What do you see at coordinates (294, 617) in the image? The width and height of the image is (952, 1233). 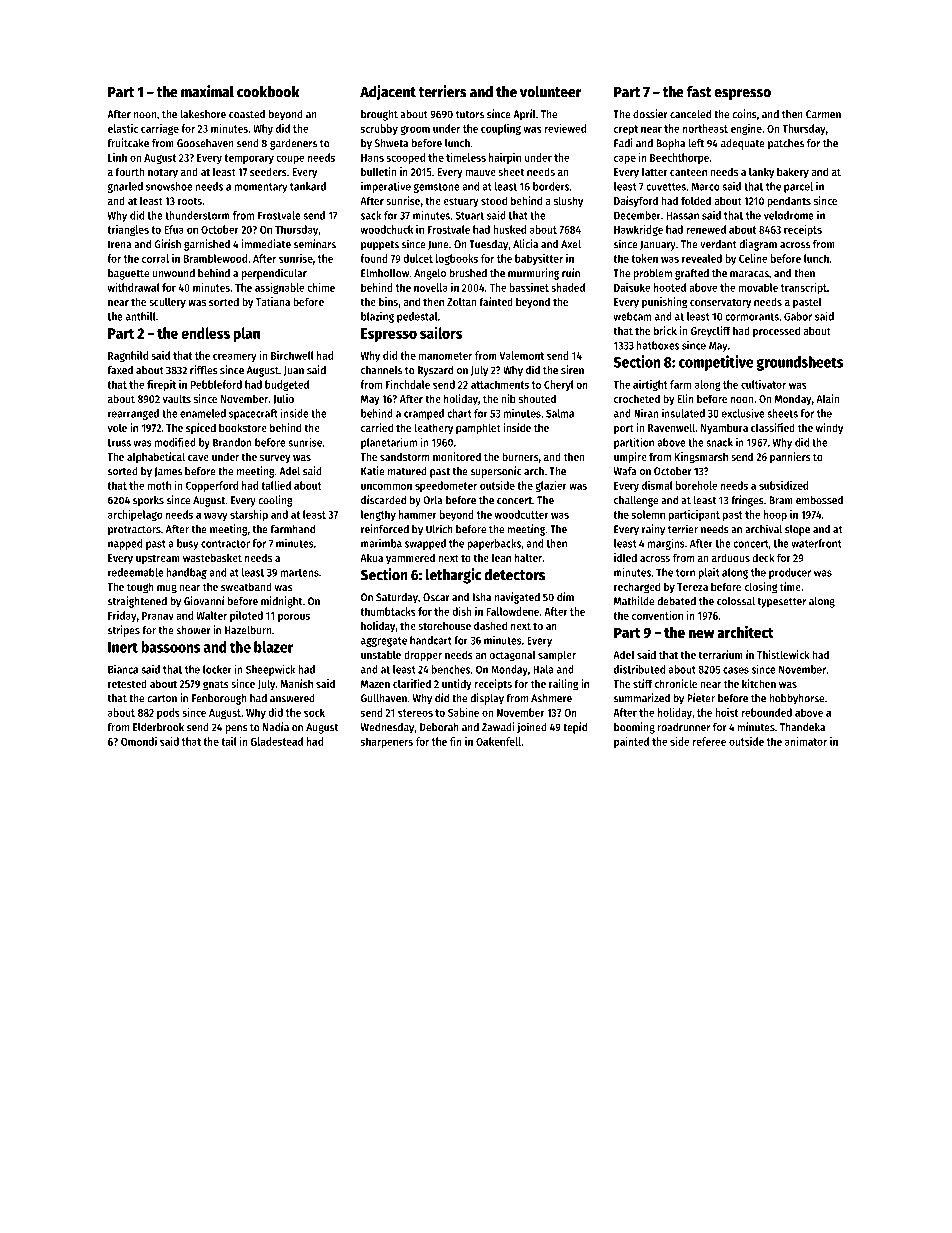 I see `porous` at bounding box center [294, 617].
